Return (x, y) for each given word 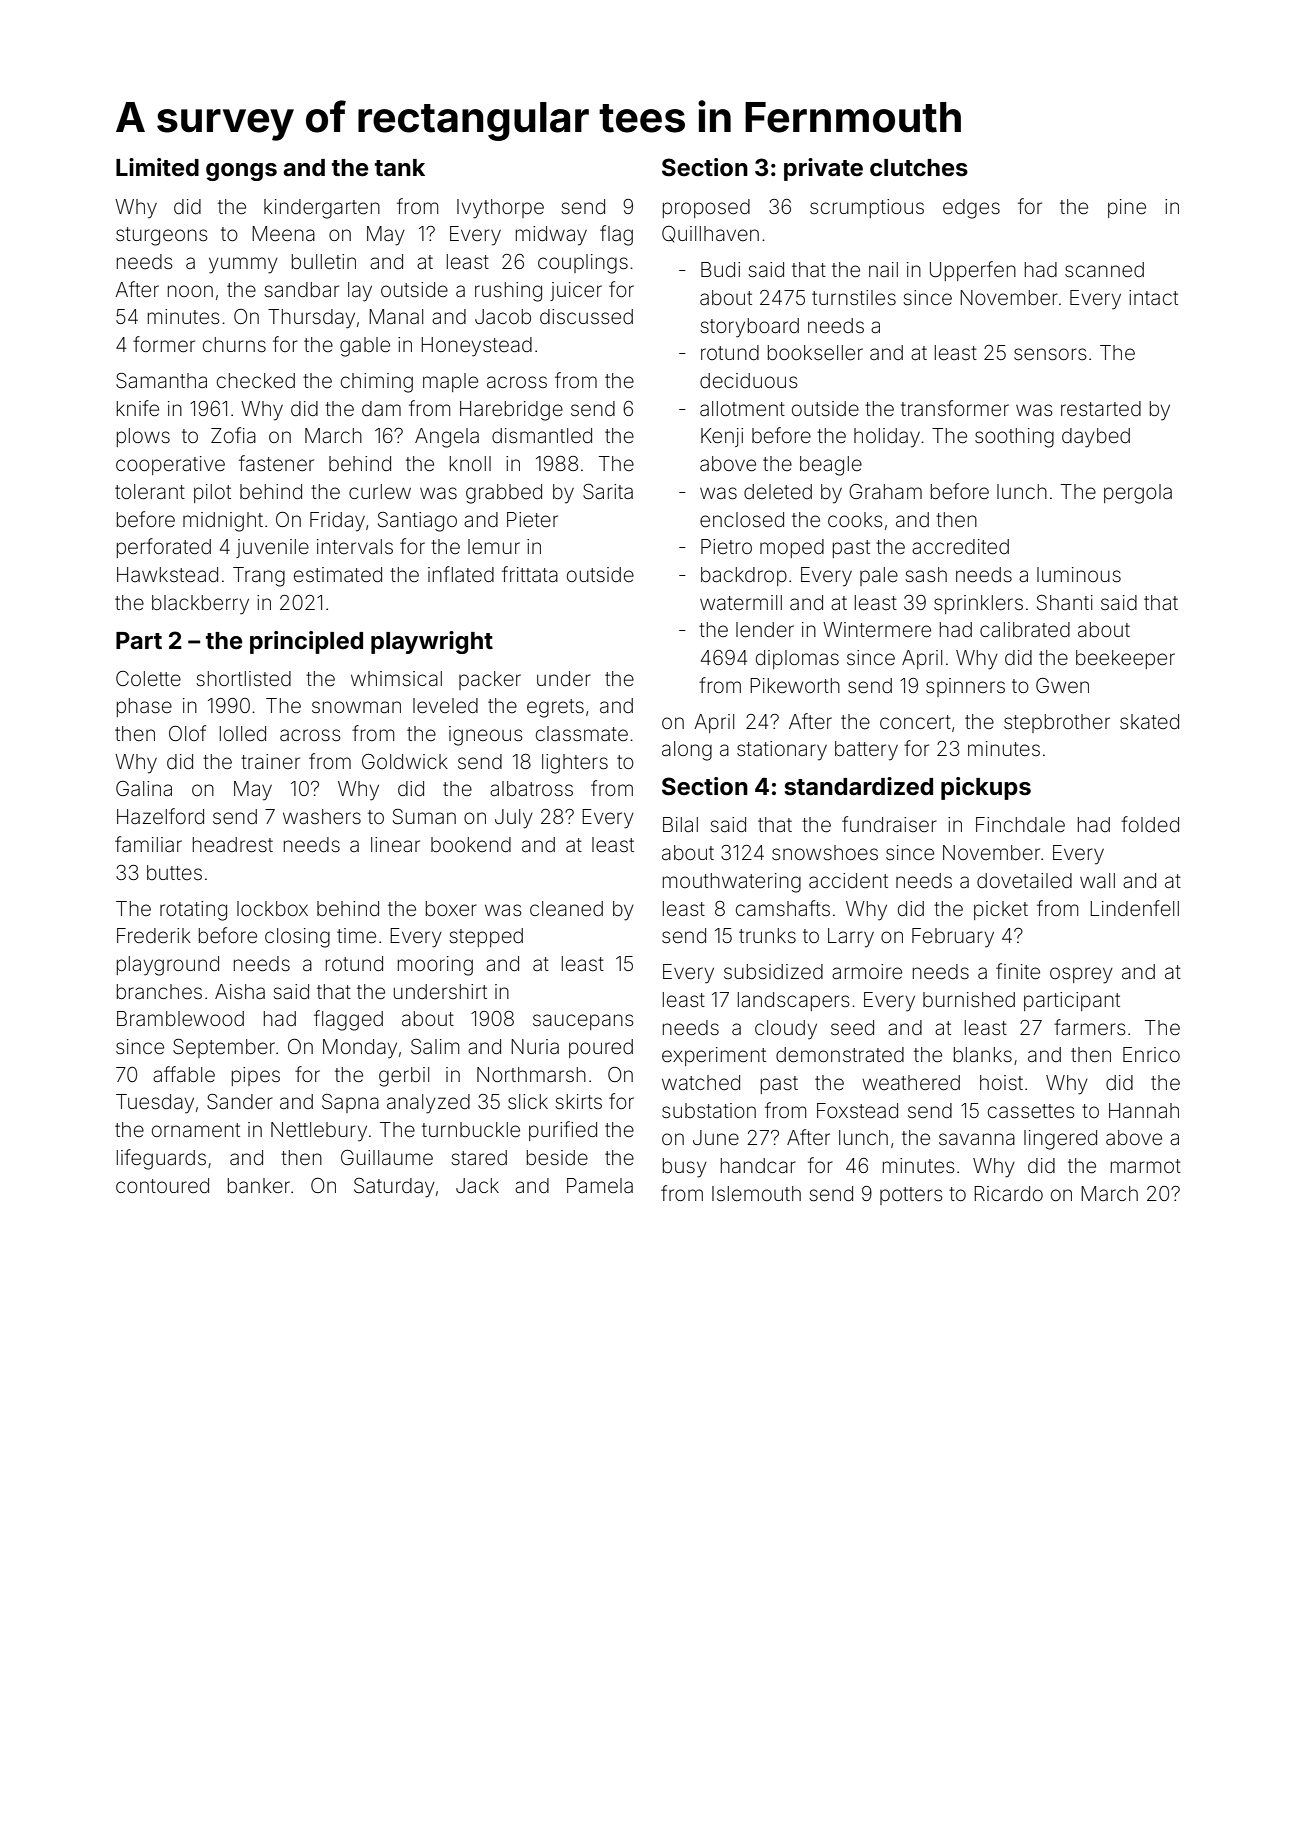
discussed (586, 317)
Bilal (680, 824)
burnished (969, 999)
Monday (360, 1049)
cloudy (786, 1030)
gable (365, 347)
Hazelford (160, 816)
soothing (1014, 438)
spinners (965, 687)
